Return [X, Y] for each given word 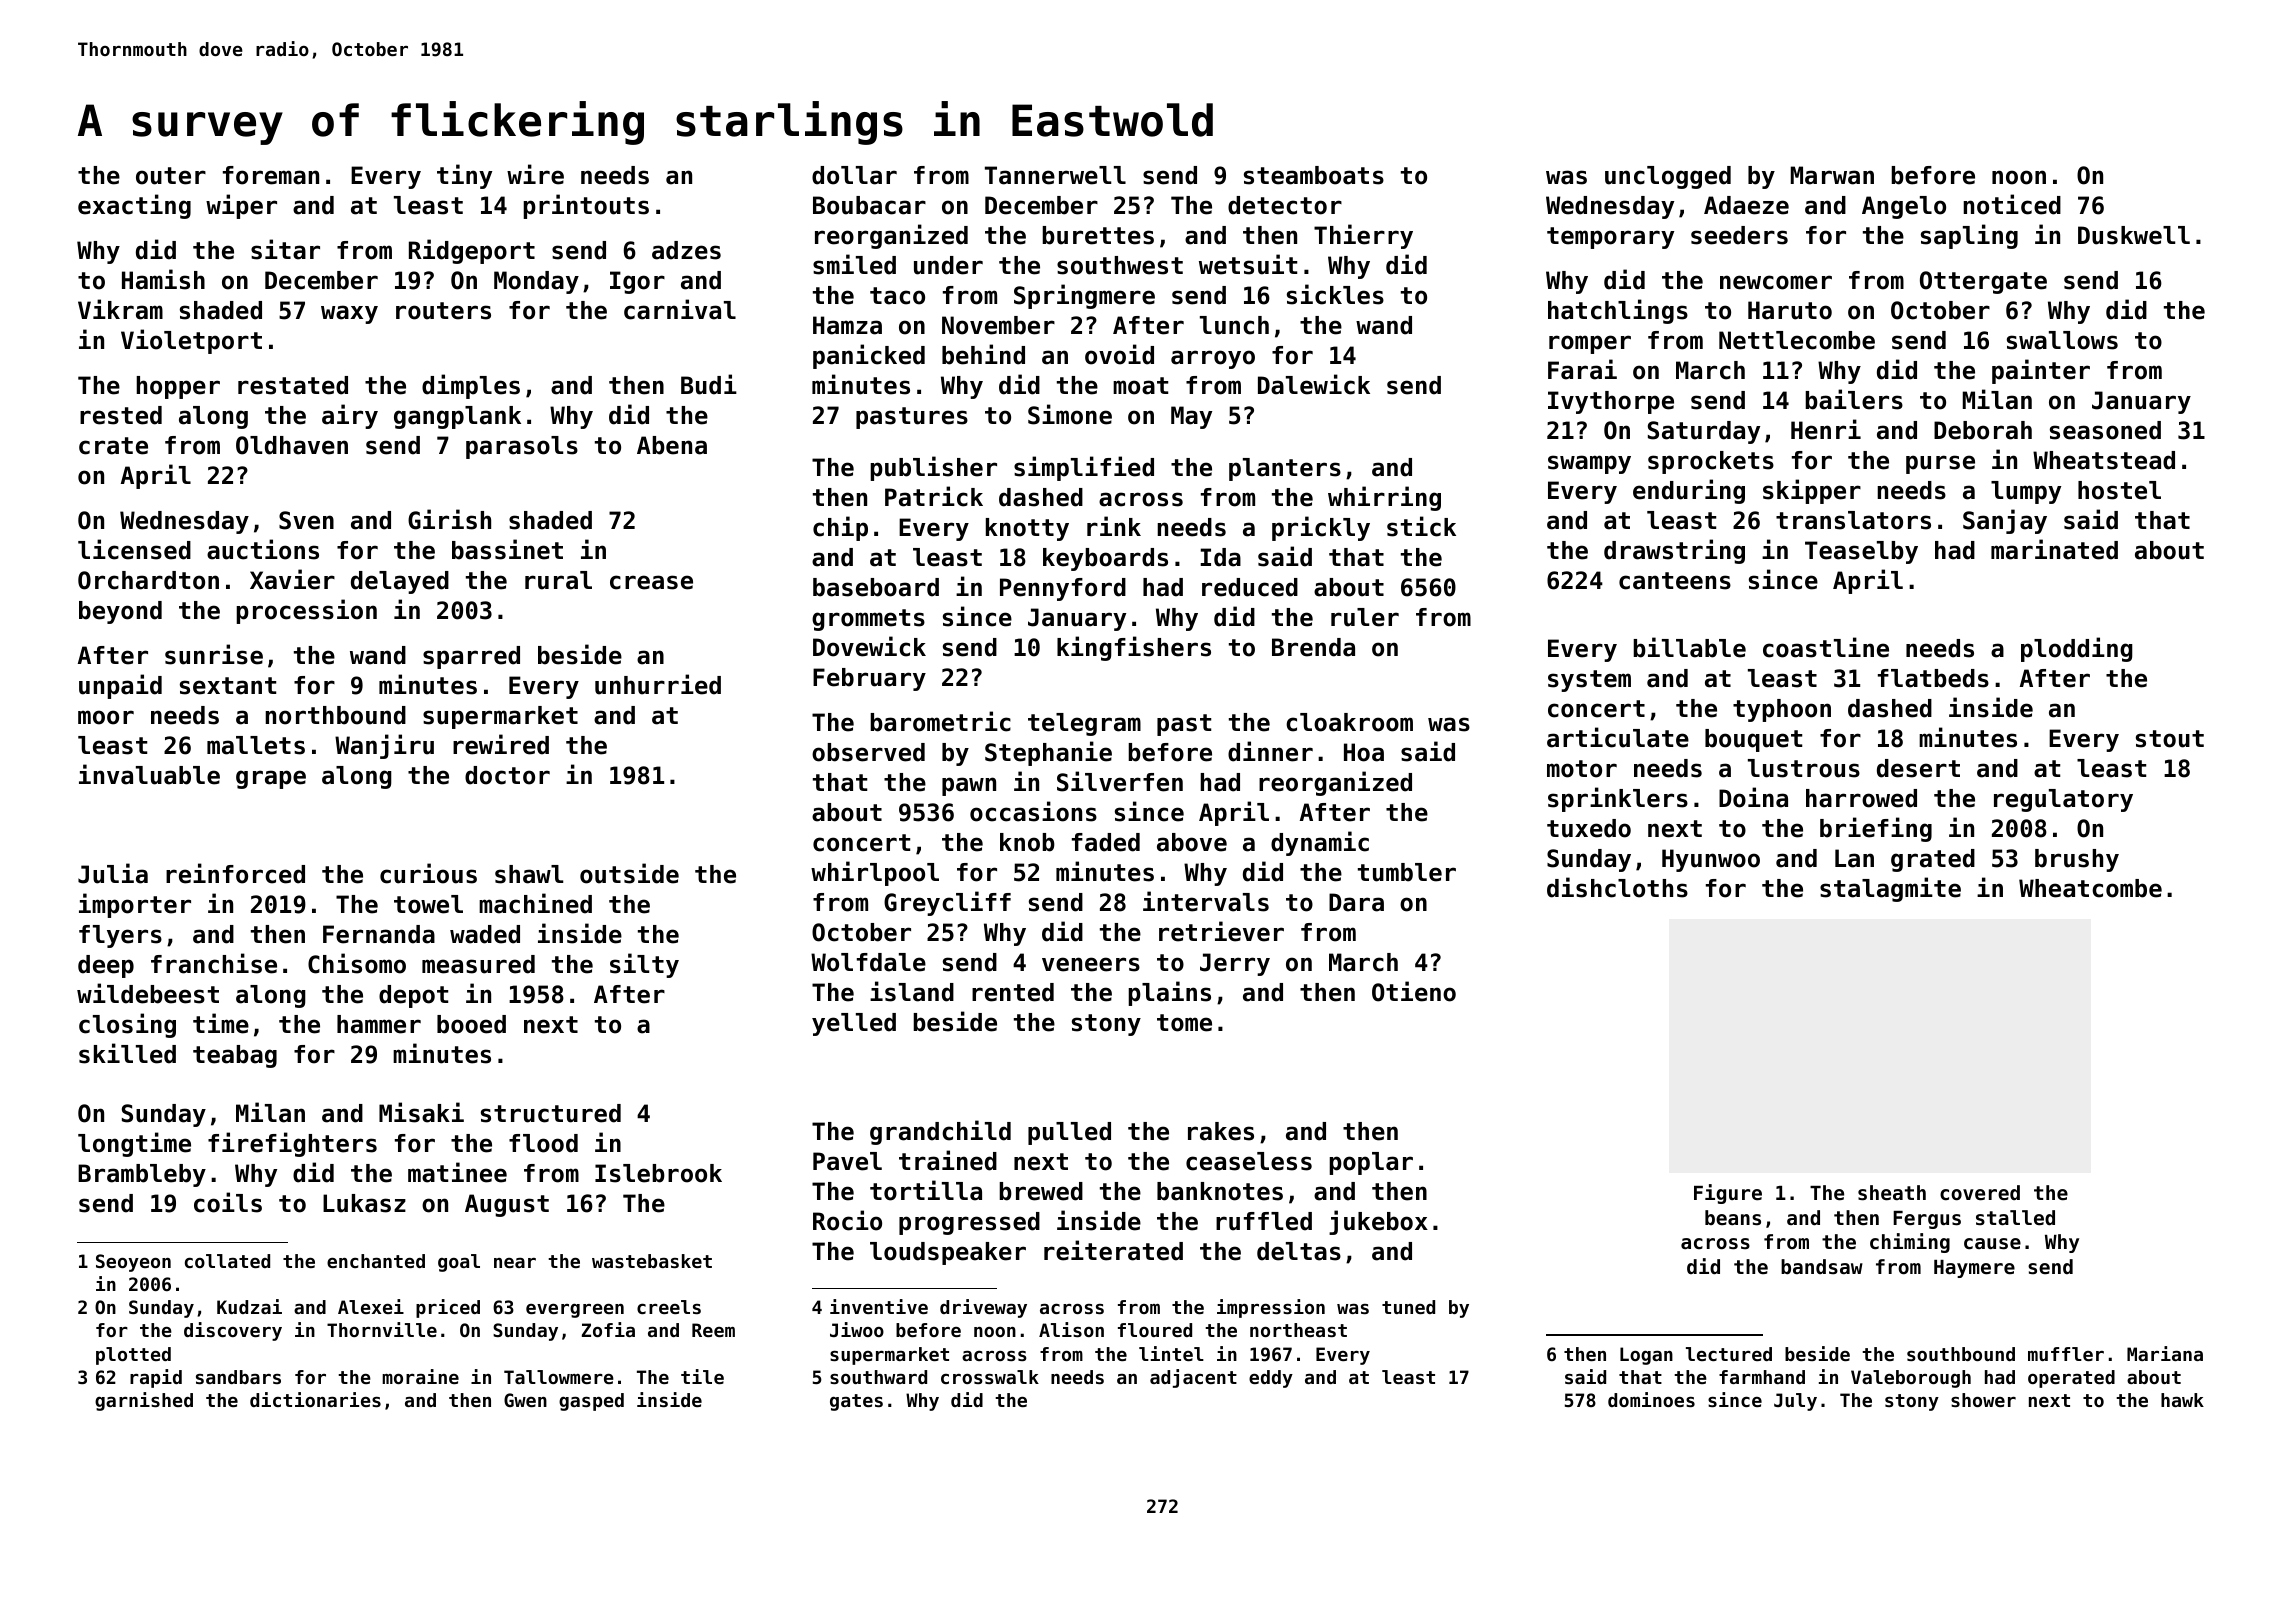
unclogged [1668, 177]
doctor [507, 775]
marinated [2054, 549]
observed [868, 752]
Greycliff [947, 903]
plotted [133, 1356]
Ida [1220, 557]
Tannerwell [1055, 175]
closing [127, 1025]
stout [2170, 739]
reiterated [1113, 1250]
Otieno [1414, 991]
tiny [464, 176]
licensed [134, 549]
